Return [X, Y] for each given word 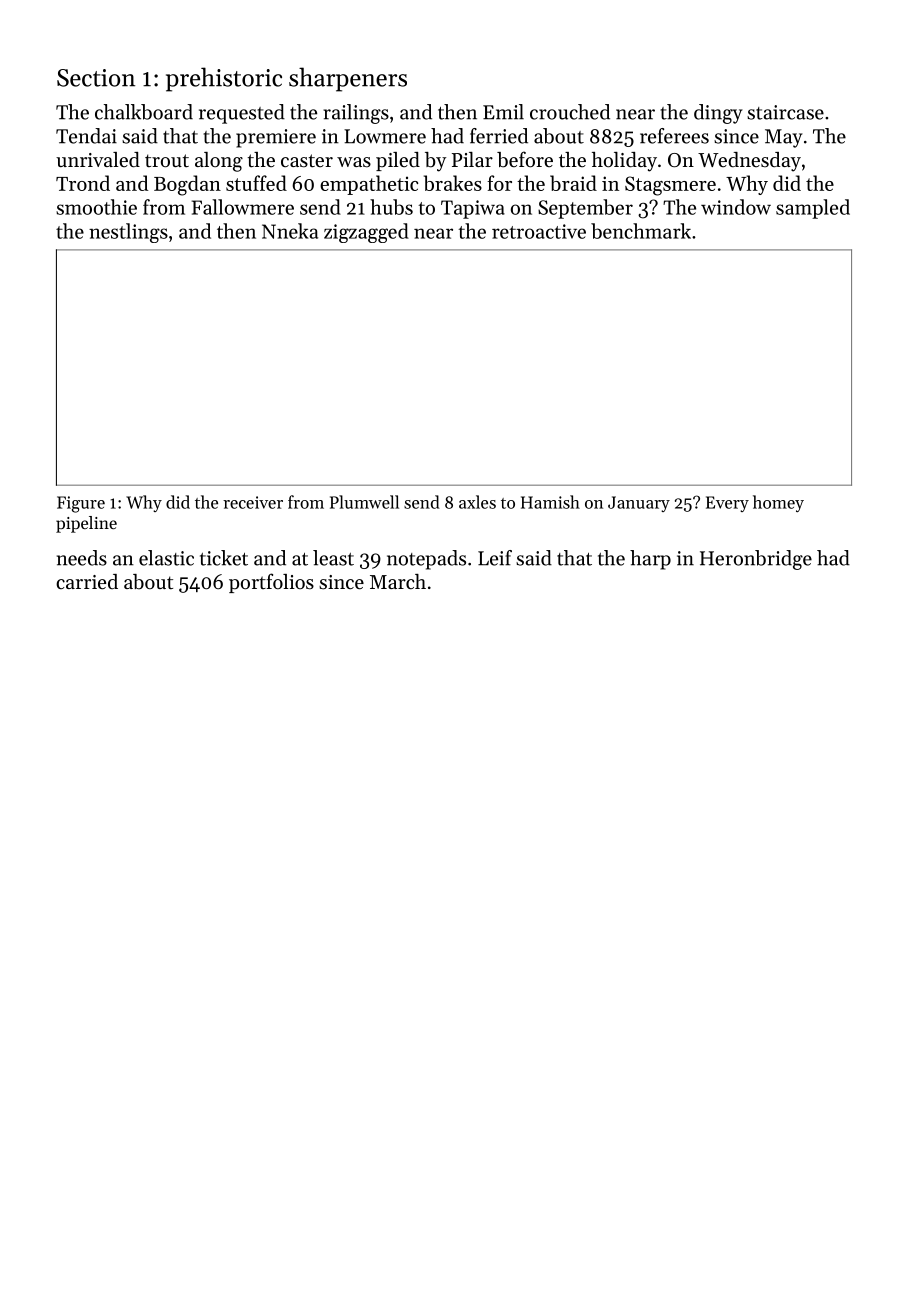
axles [477, 502]
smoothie [96, 207]
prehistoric [224, 79]
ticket [224, 558]
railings [356, 114]
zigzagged [366, 233]
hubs [391, 207]
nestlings [128, 233]
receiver [253, 502]
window [736, 207]
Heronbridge [756, 560]
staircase [785, 112]
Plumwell [364, 502]
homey [778, 503]
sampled [813, 209]
